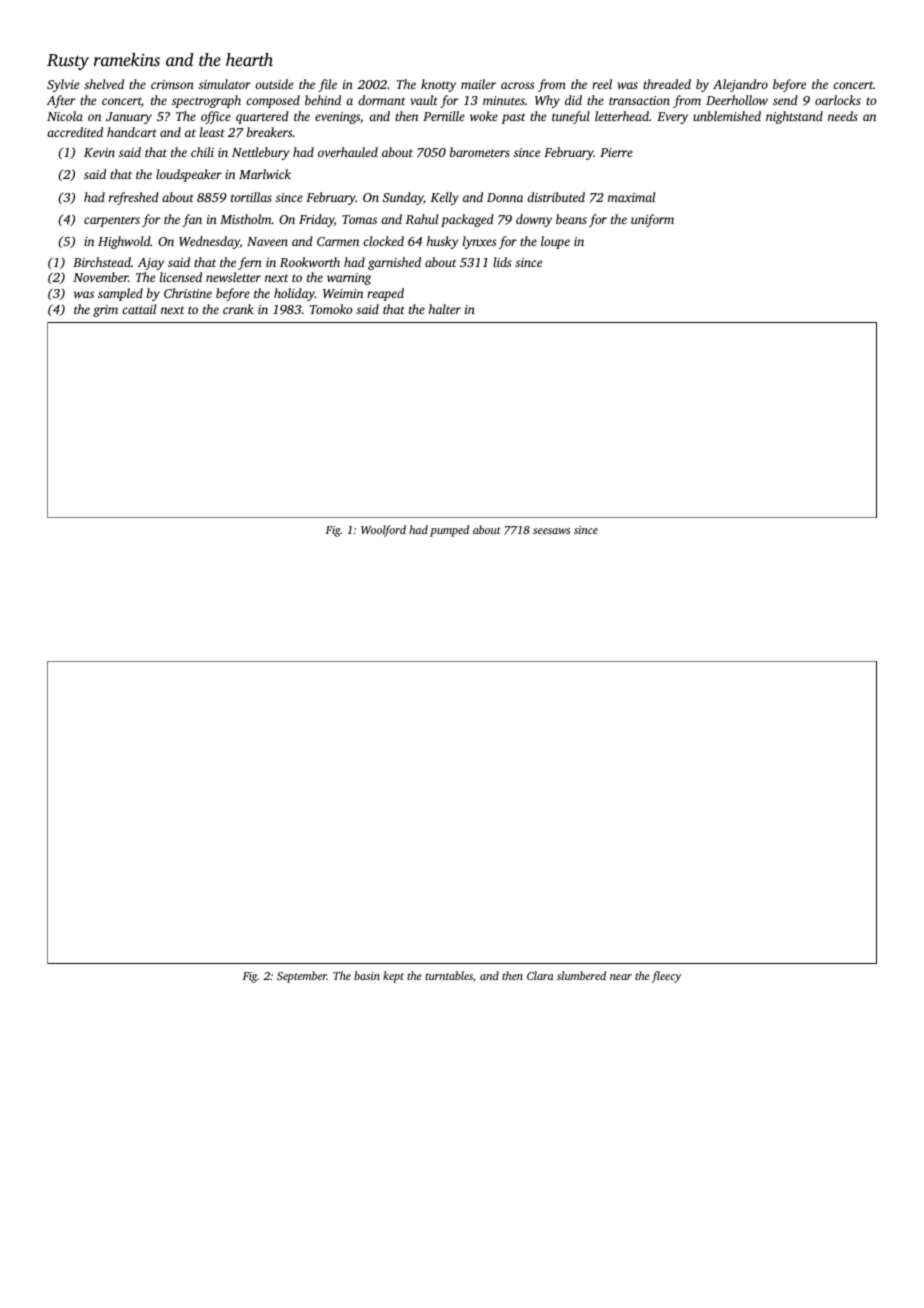 Image resolution: width=924 pixels, height=1308 pixels. I want to click on fleecy, so click(666, 977).
